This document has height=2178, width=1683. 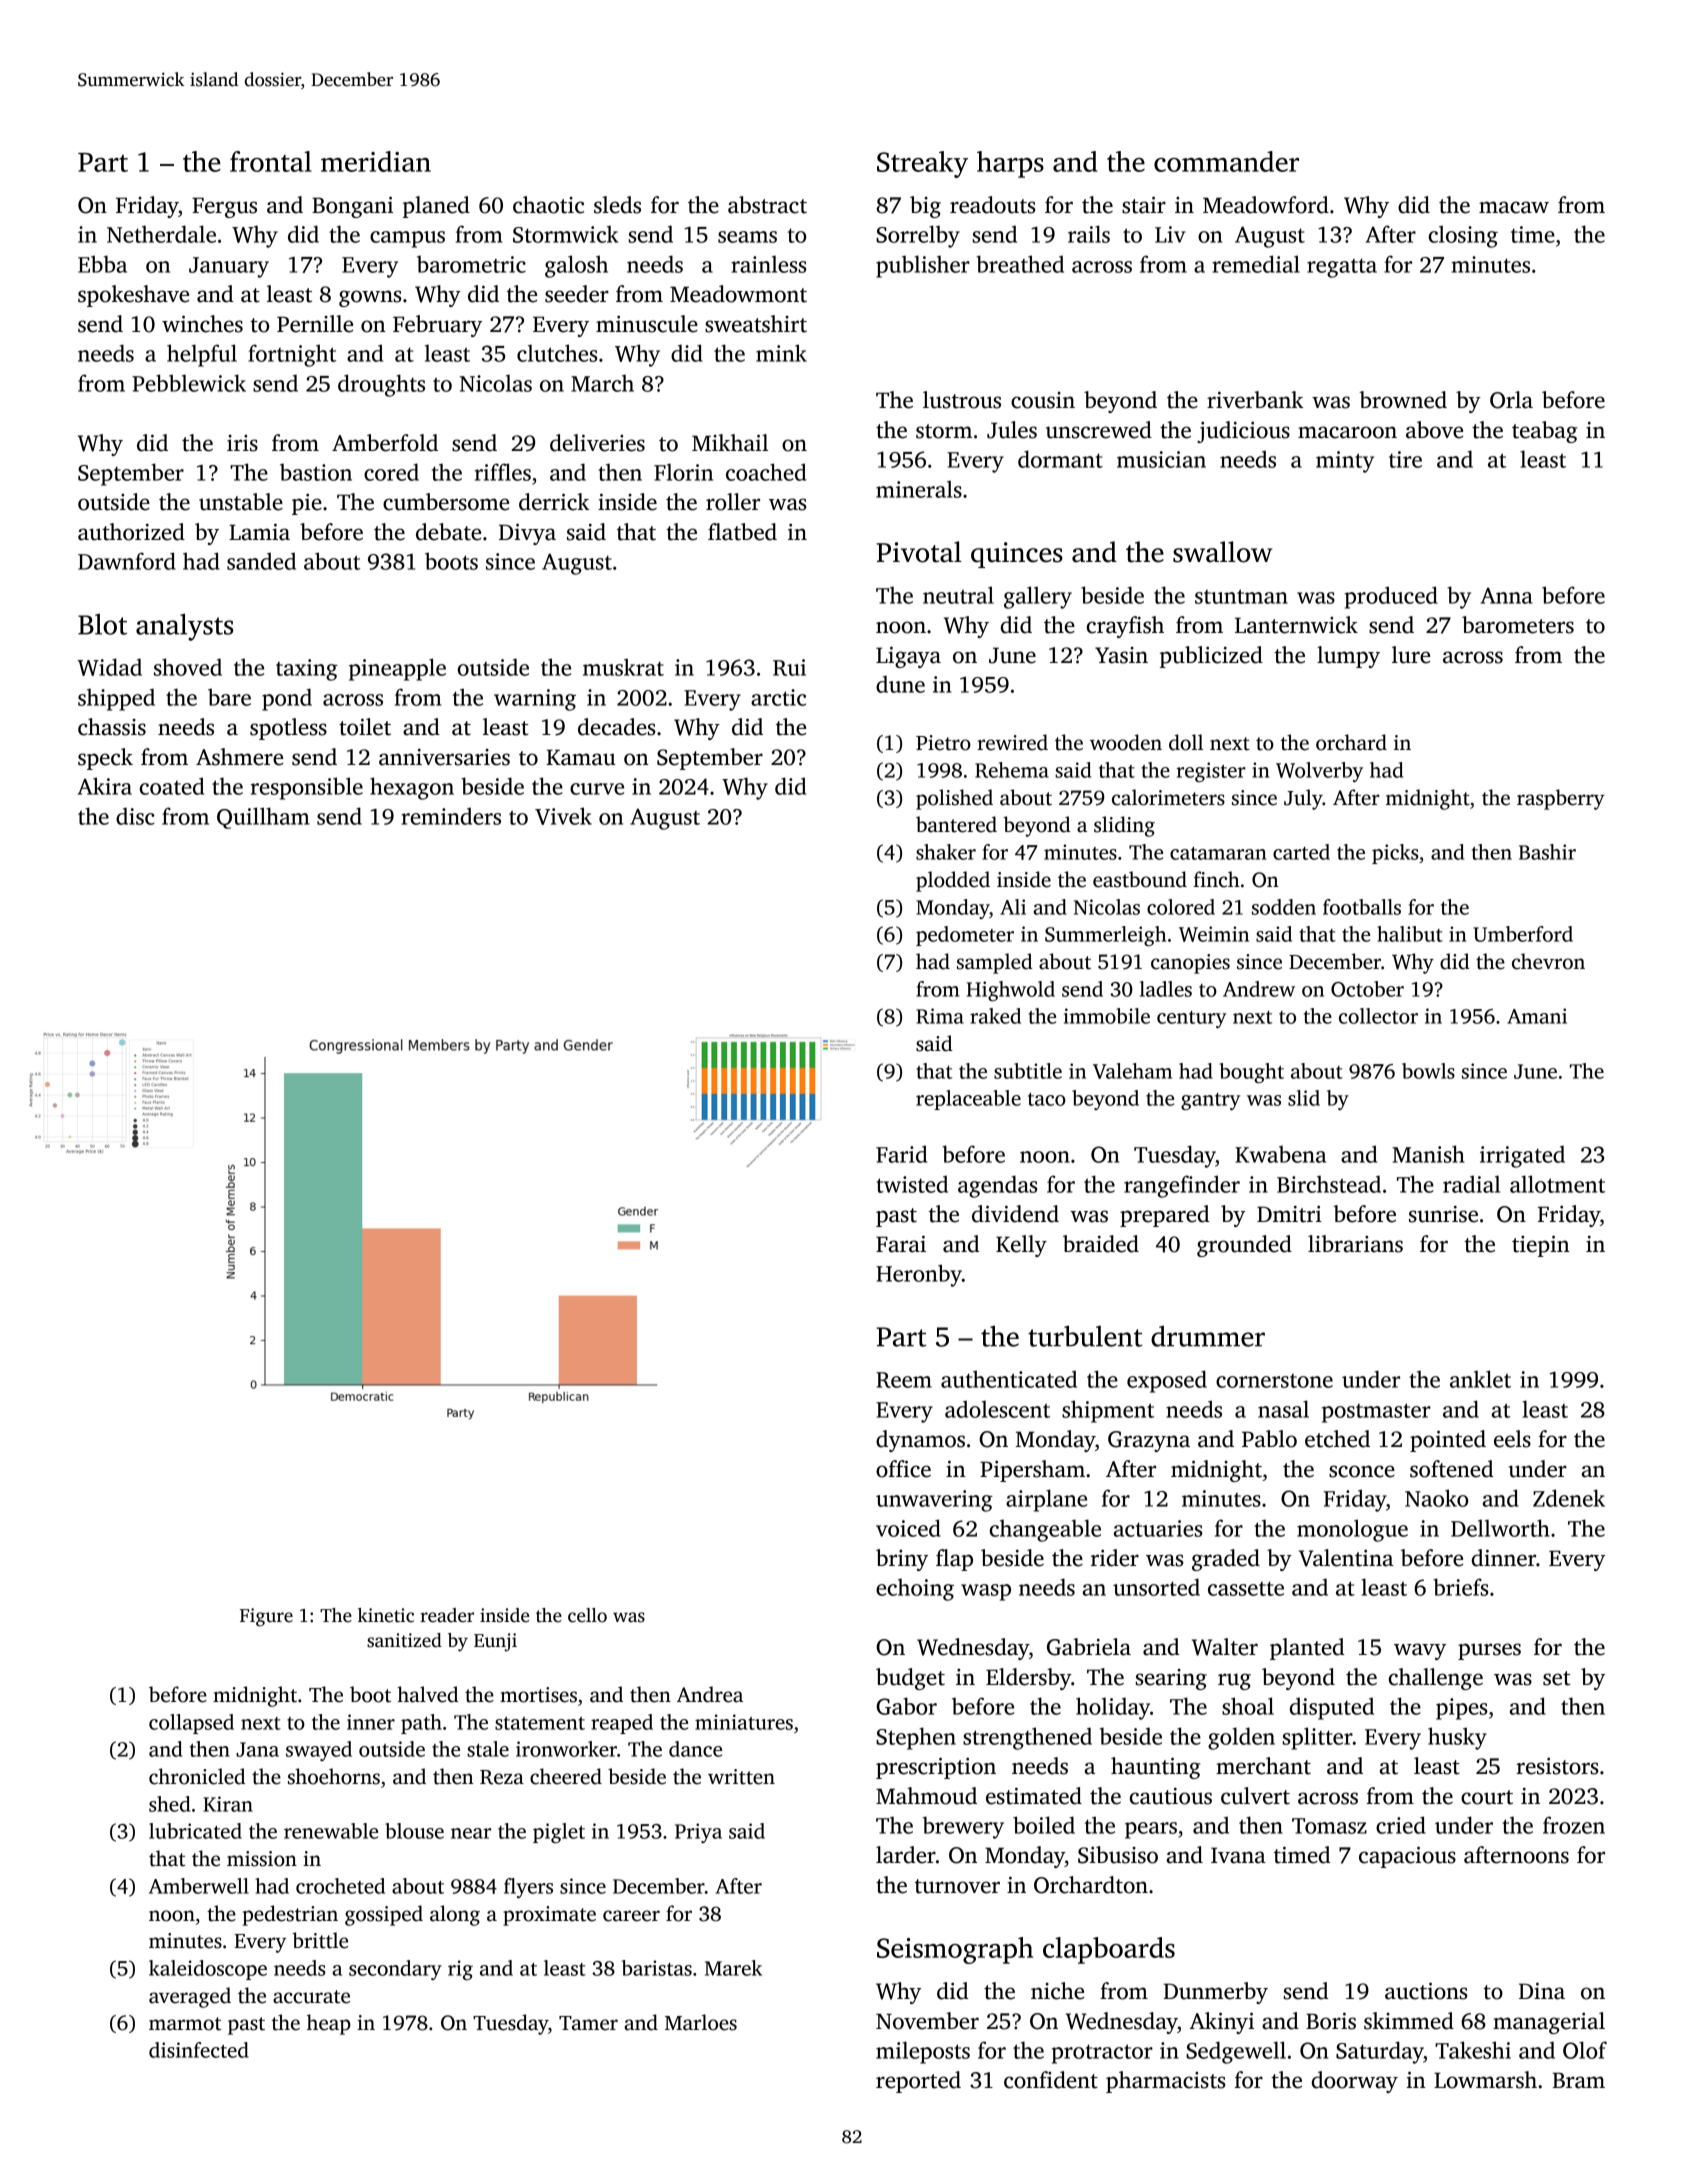 I want to click on helpful, so click(x=202, y=355).
